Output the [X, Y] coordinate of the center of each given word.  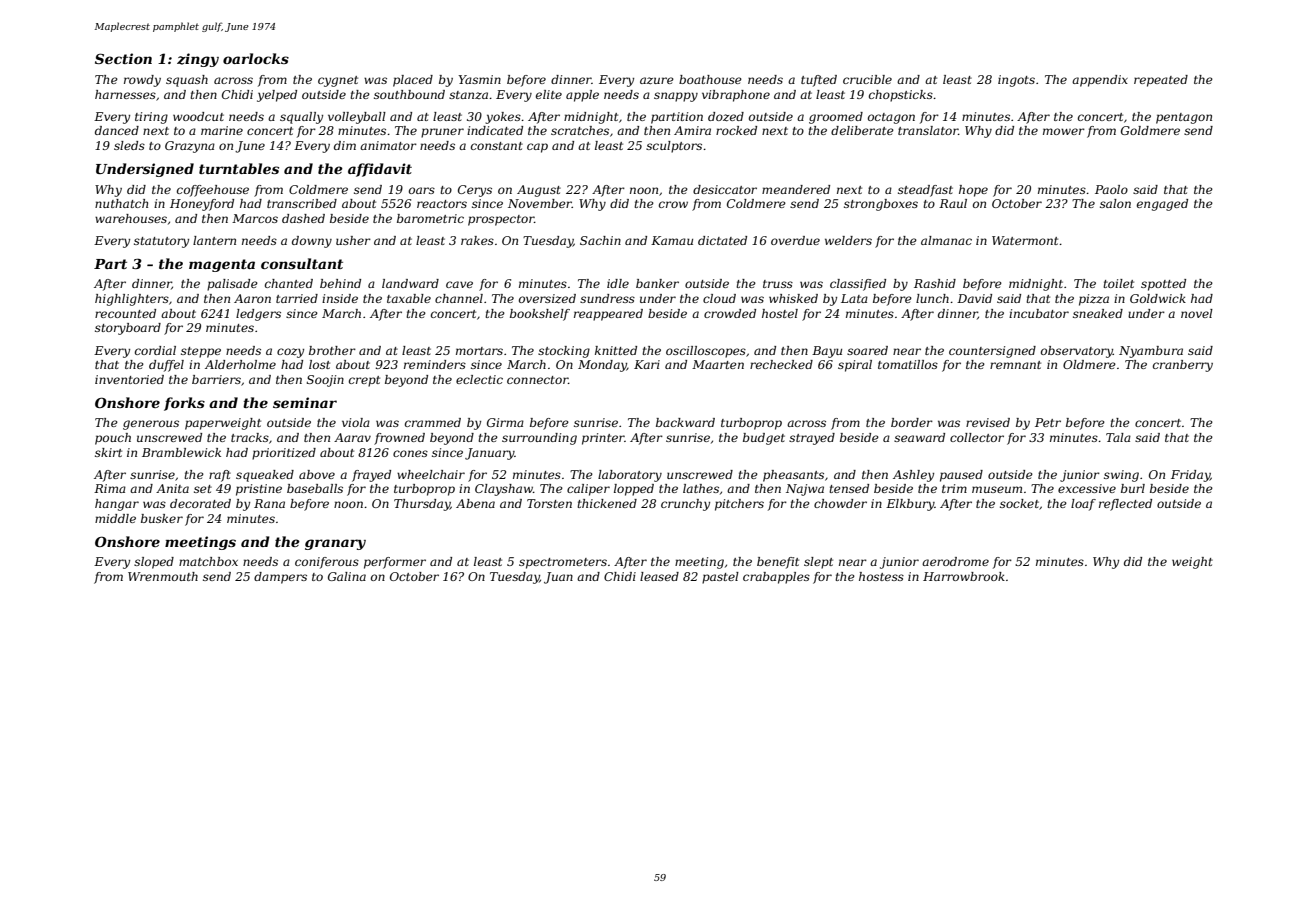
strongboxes [881, 205]
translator [928, 130]
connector [537, 380]
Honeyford [202, 205]
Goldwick [1158, 298]
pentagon [1184, 118]
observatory [1077, 352]
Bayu [827, 352]
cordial [155, 350]
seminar [305, 402]
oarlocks [256, 58]
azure [657, 80]
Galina [347, 576]
